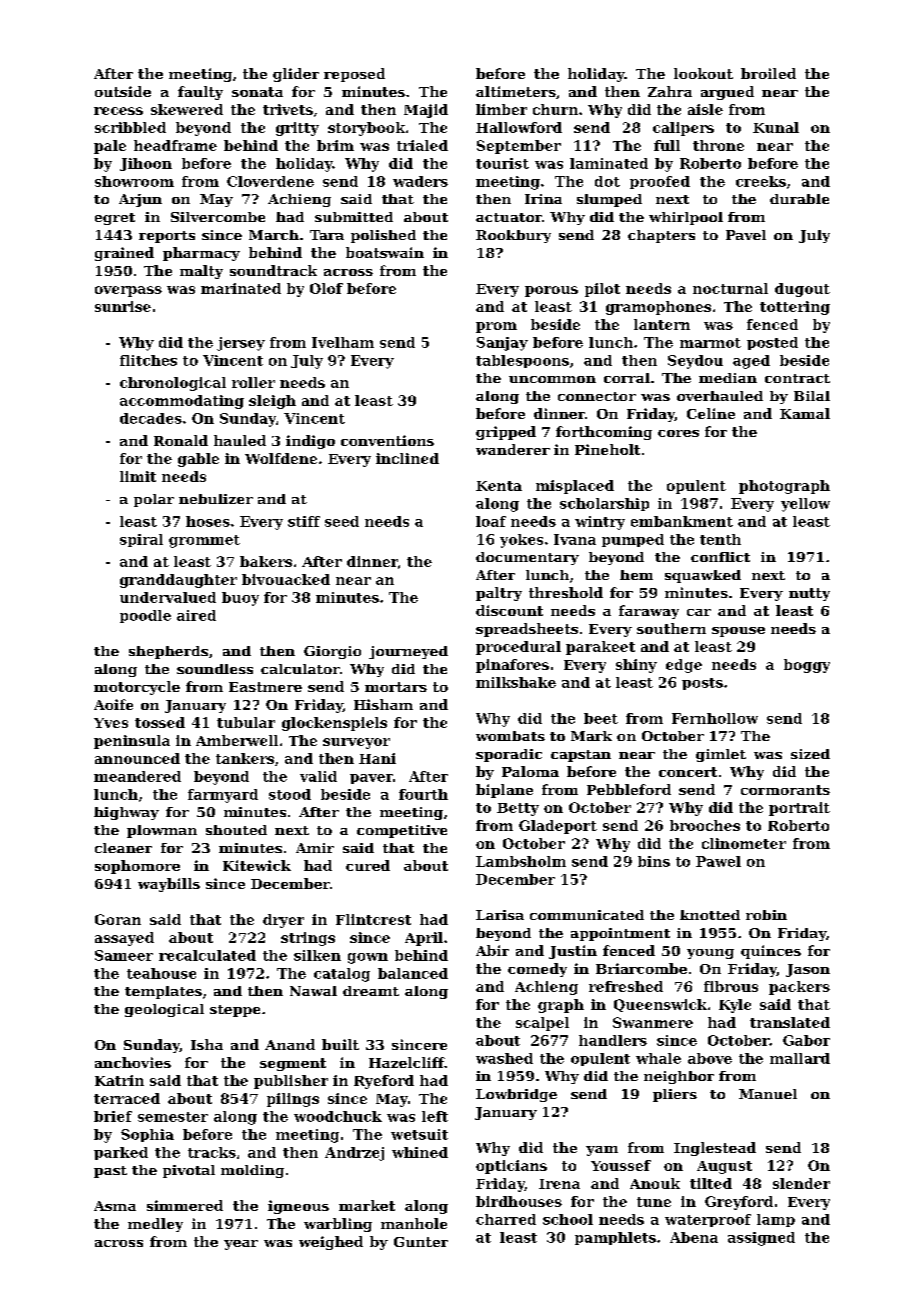 The height and width of the screenshot is (1308, 924). I want to click on showroom, so click(134, 181).
